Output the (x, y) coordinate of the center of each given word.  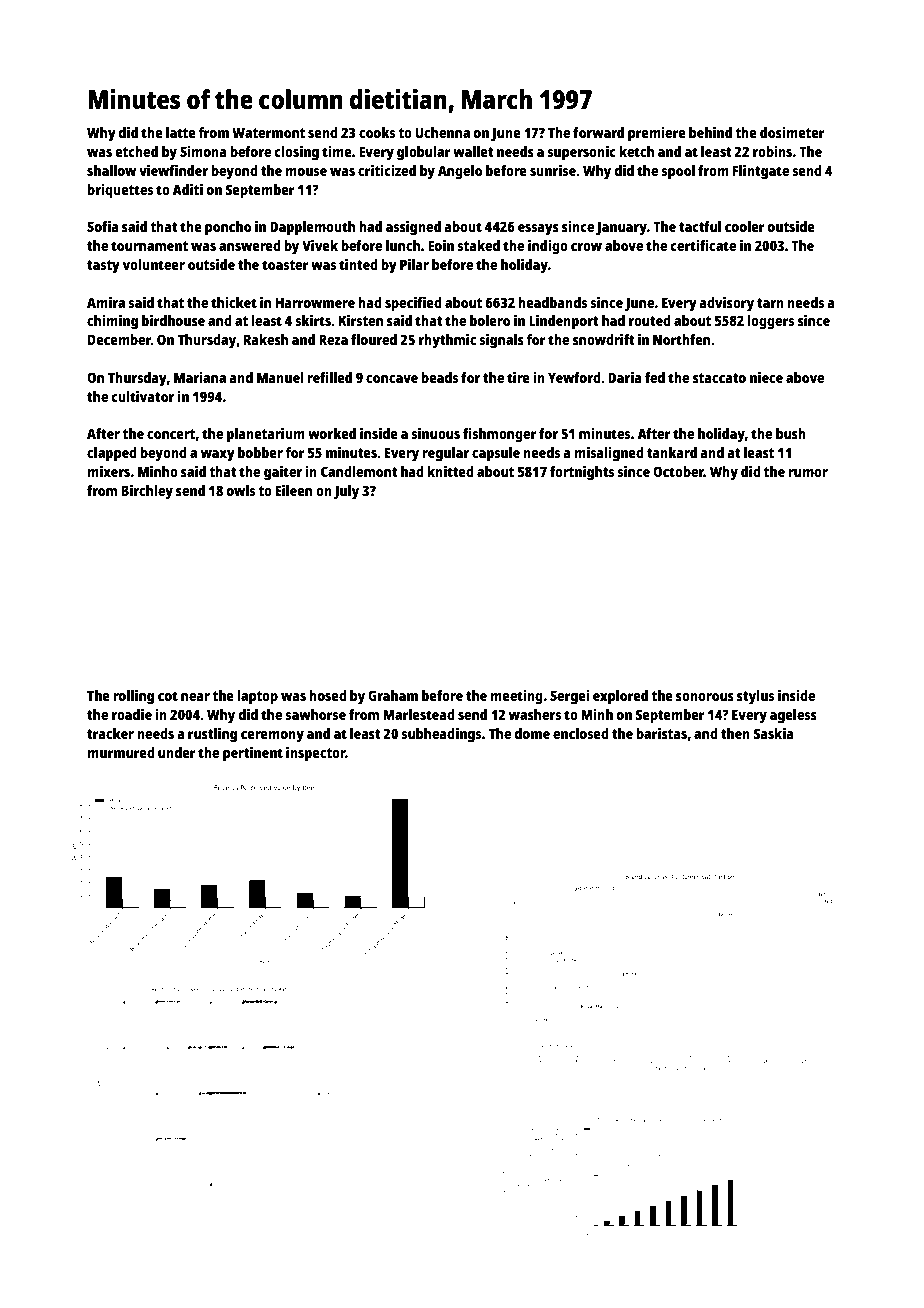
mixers (108, 471)
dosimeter (792, 132)
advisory (726, 304)
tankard (672, 452)
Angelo (460, 172)
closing (297, 153)
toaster (285, 265)
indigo (548, 247)
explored (620, 697)
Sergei (570, 697)
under (177, 752)
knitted (450, 471)
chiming (112, 322)
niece (766, 377)
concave (392, 379)
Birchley (147, 492)
